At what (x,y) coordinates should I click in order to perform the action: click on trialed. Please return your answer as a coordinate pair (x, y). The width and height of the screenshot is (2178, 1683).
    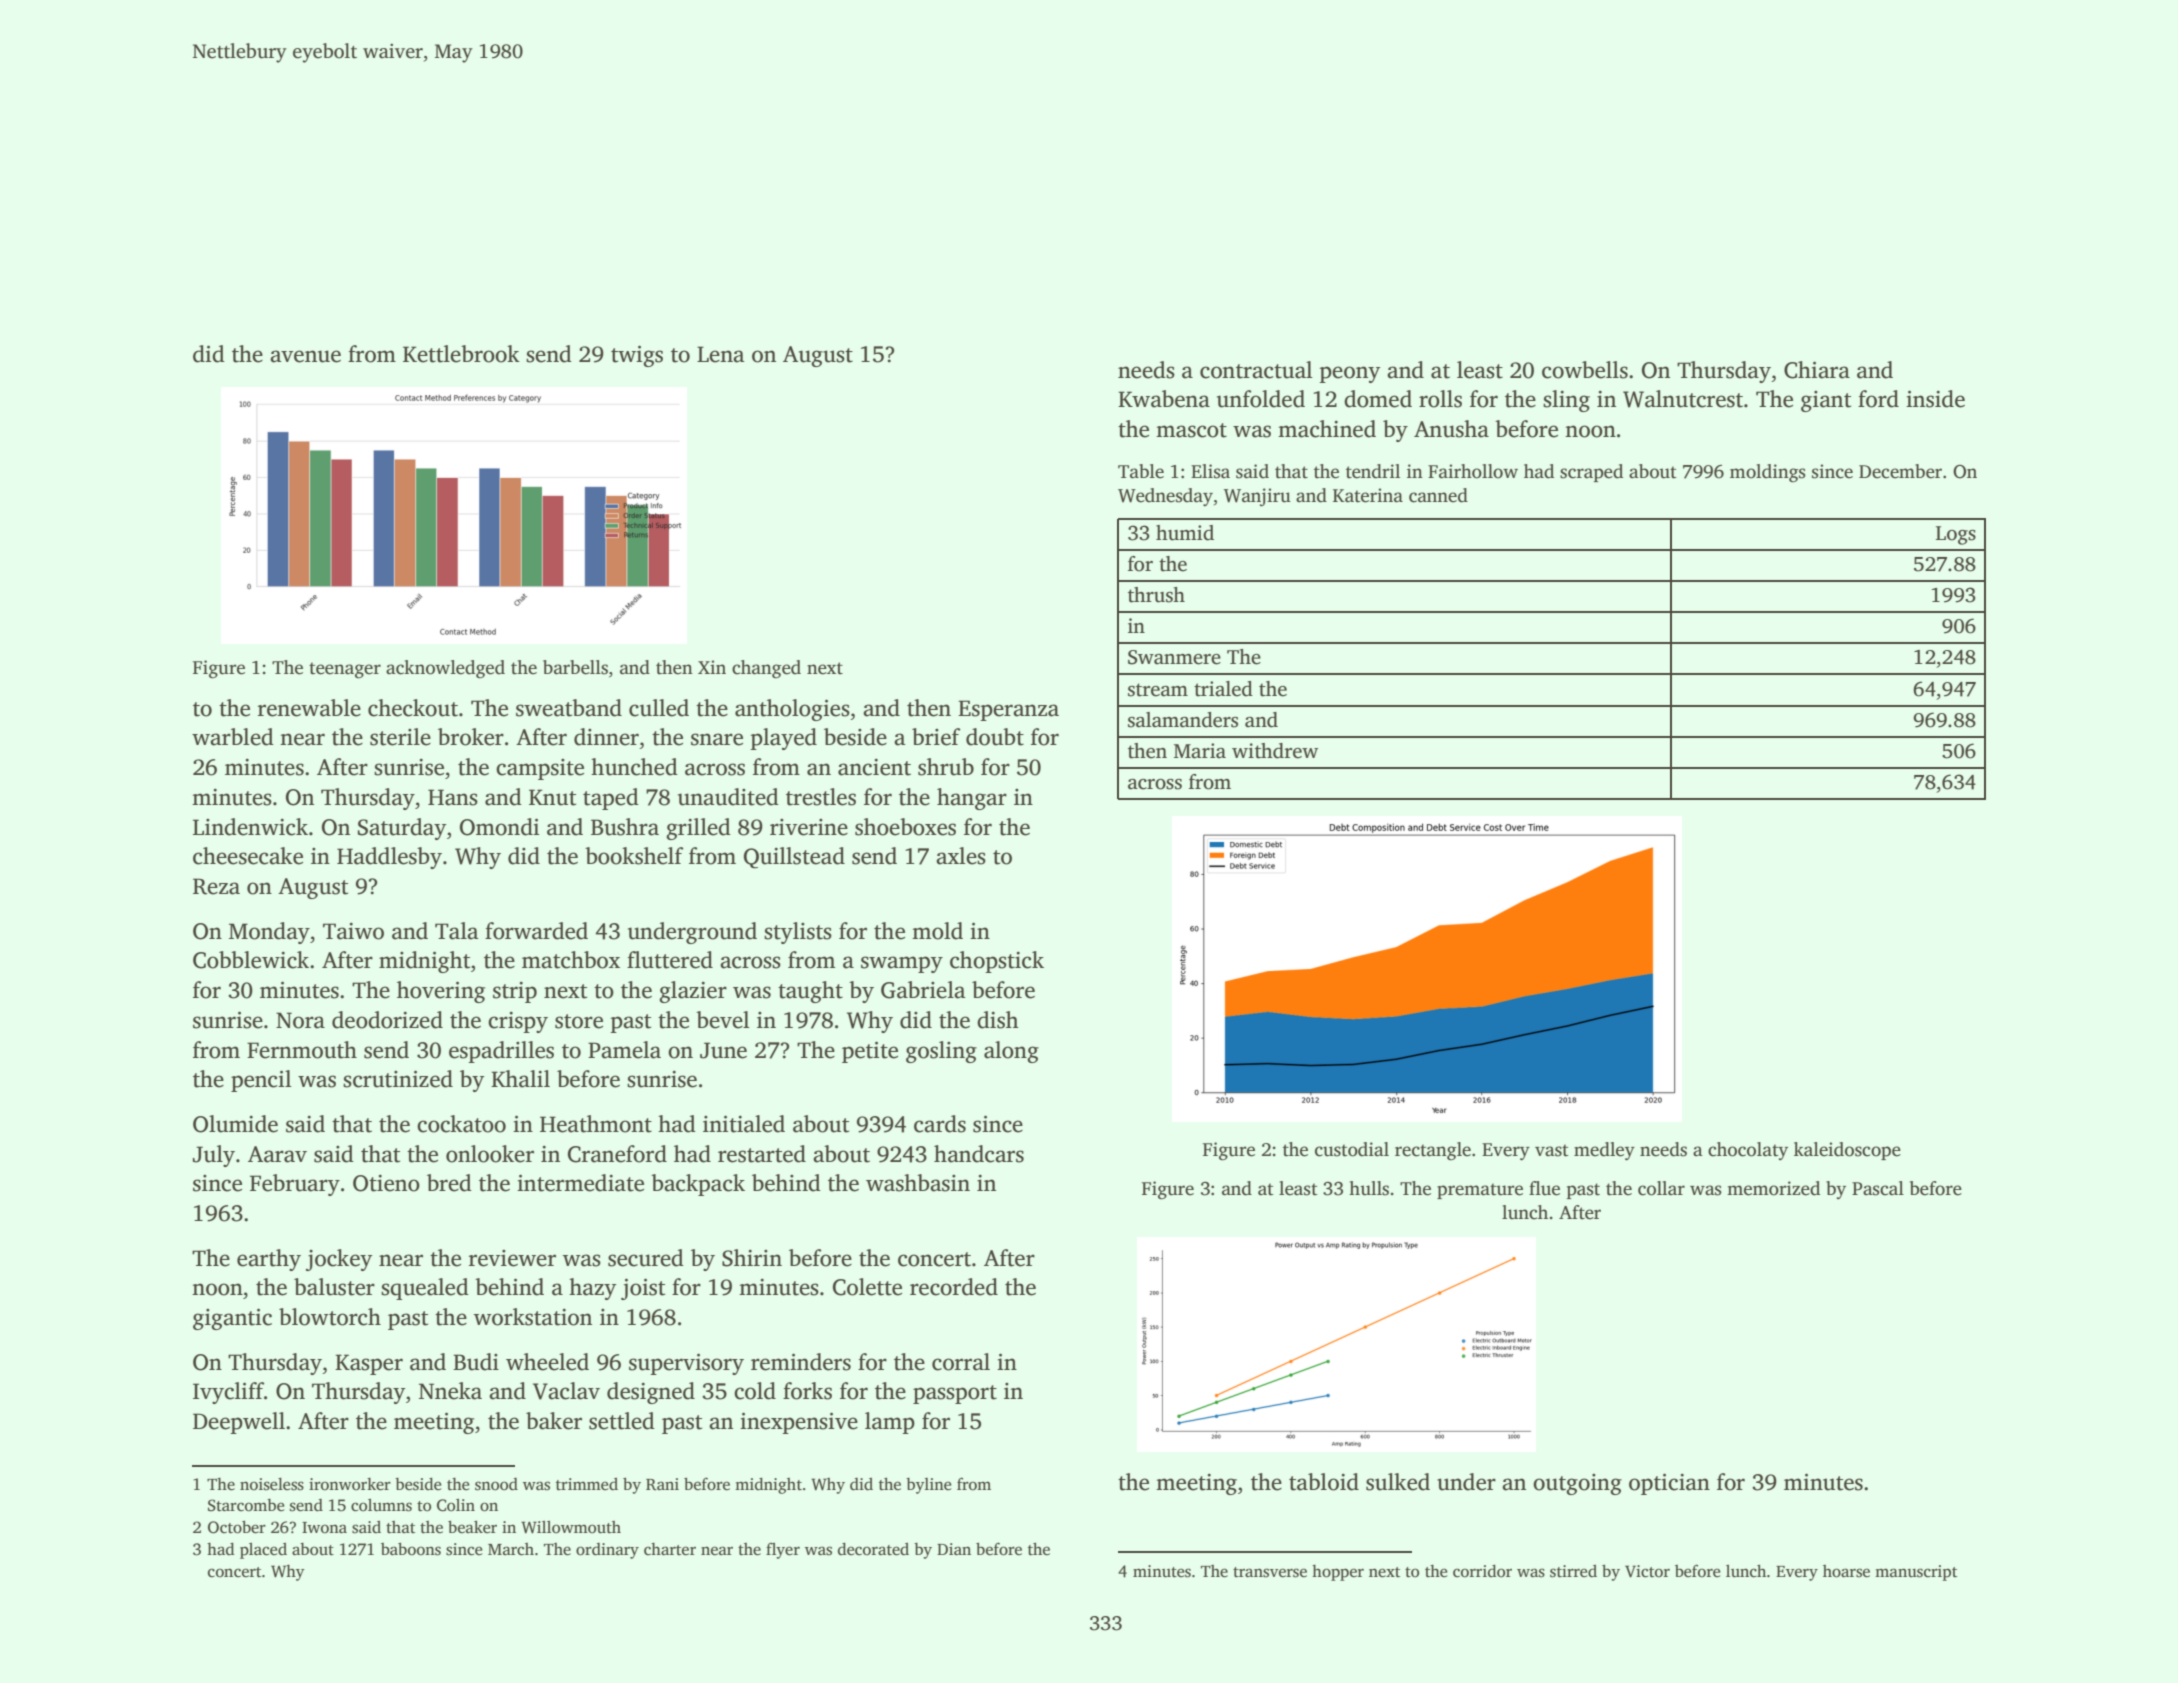
    Looking at the image, I should click on (1223, 689).
